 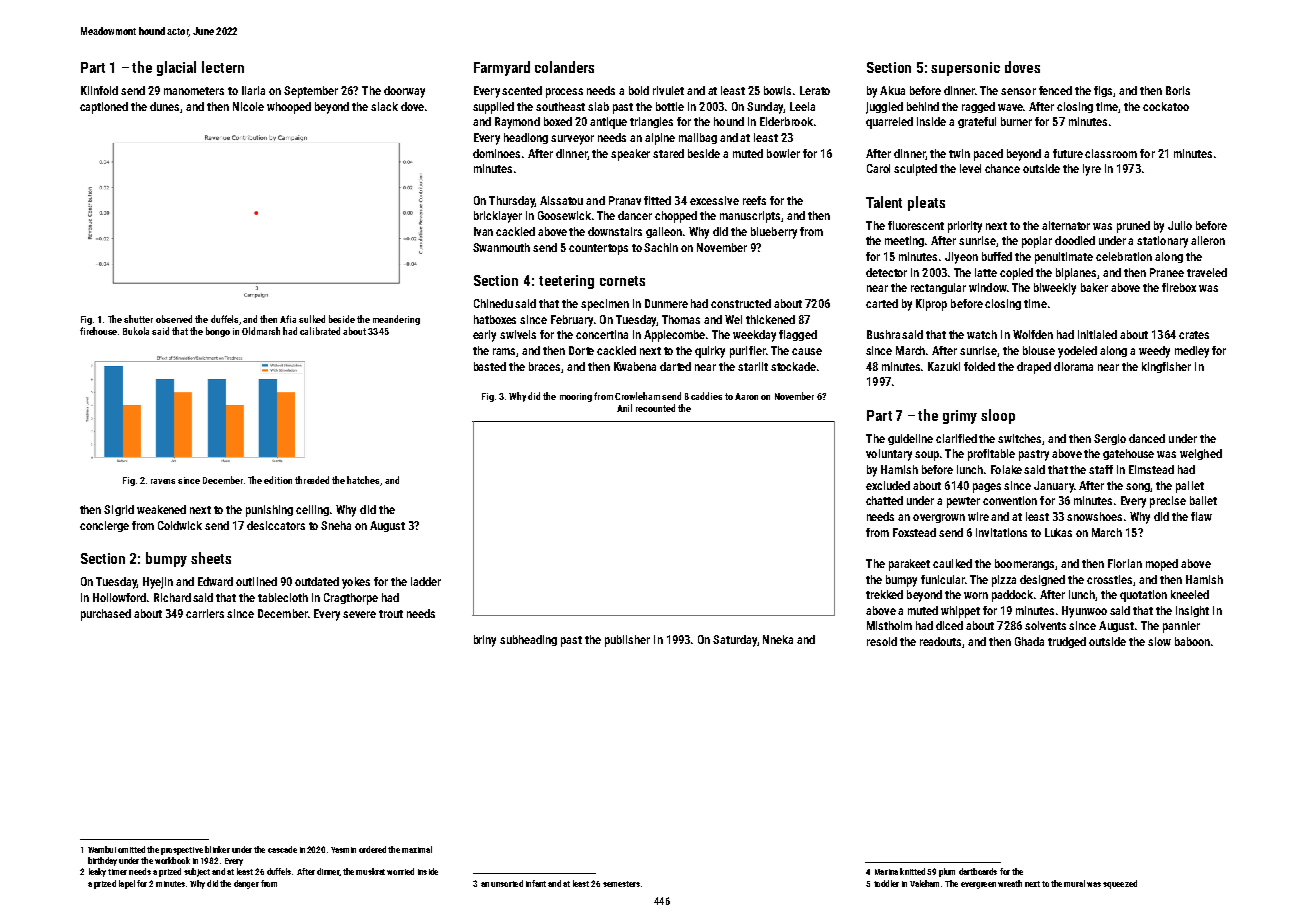 I want to click on threaded, so click(x=312, y=480).
